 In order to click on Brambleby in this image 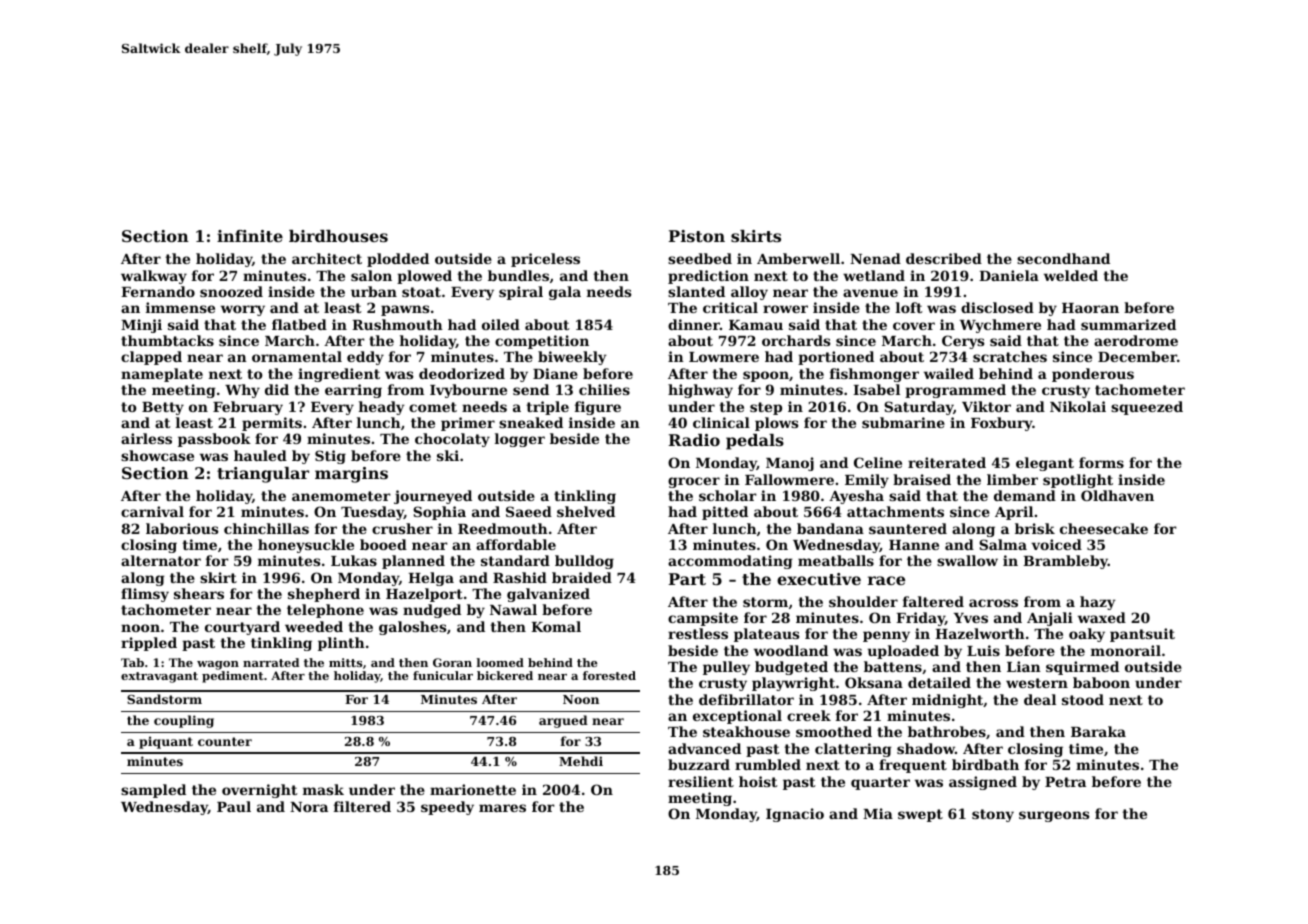, I will do `click(1065, 562)`.
